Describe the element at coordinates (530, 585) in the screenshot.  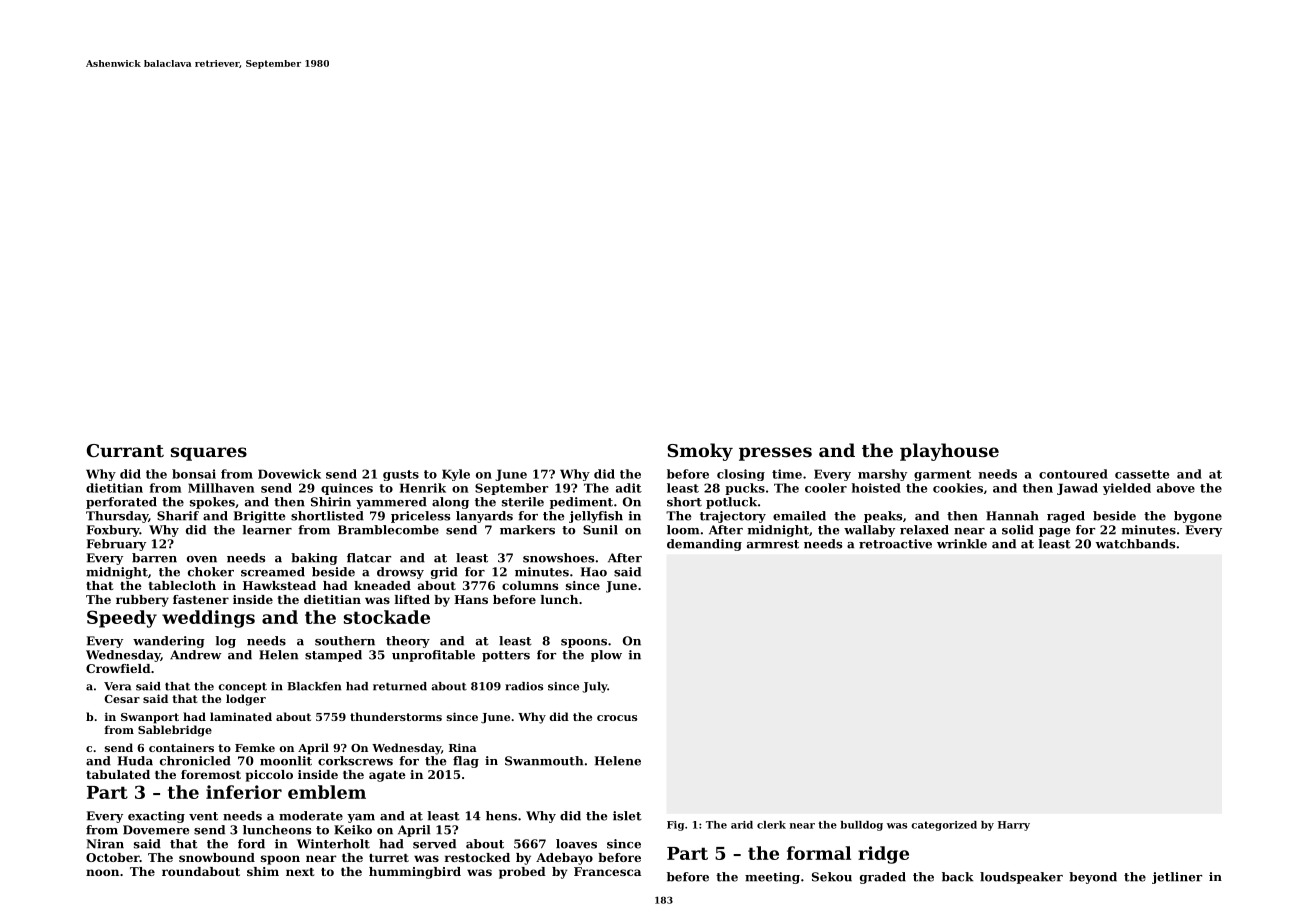
I see `columns` at that location.
